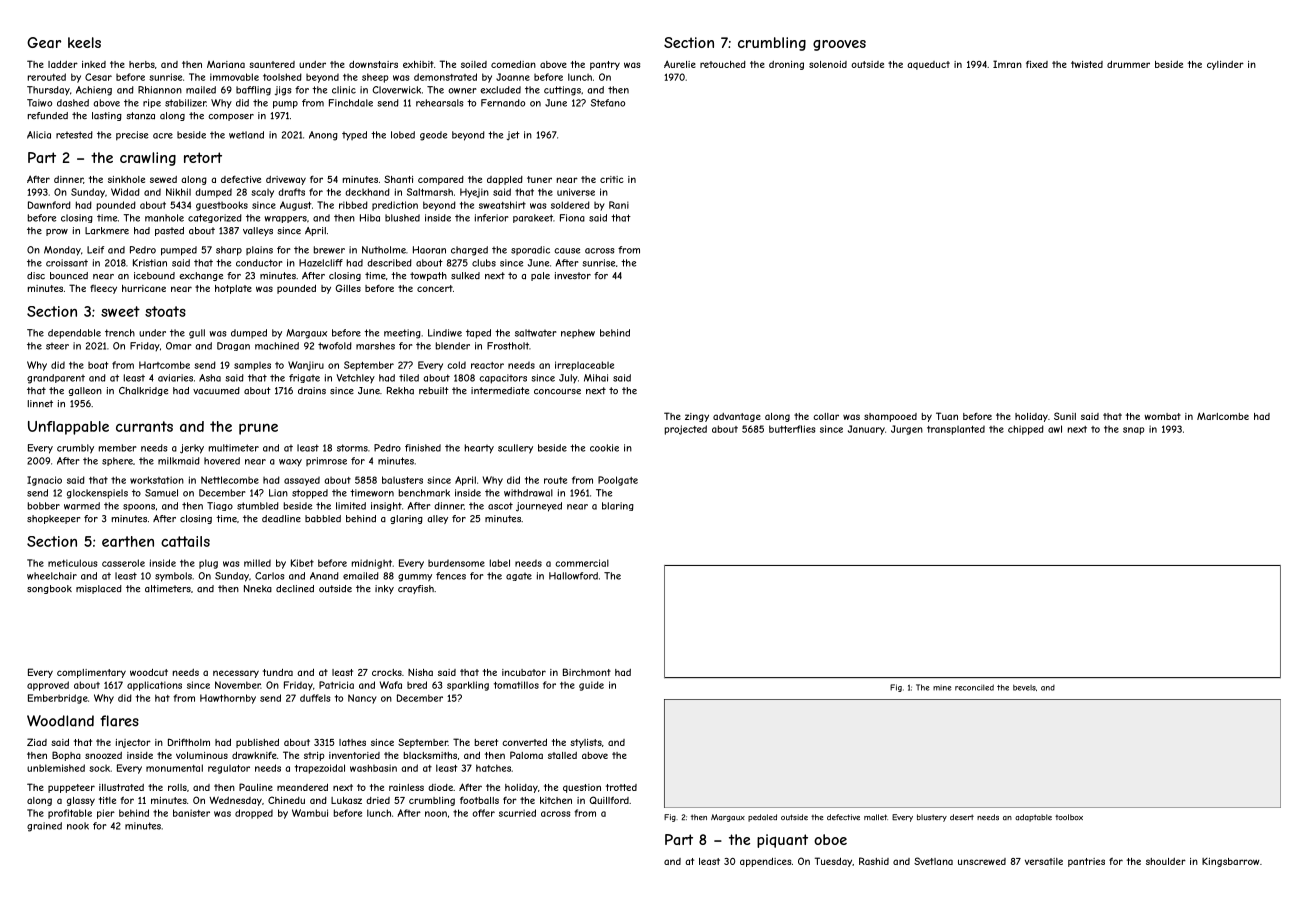 The width and height of the document is (1308, 924). What do you see at coordinates (513, 136) in the document?
I see `jet` at bounding box center [513, 136].
